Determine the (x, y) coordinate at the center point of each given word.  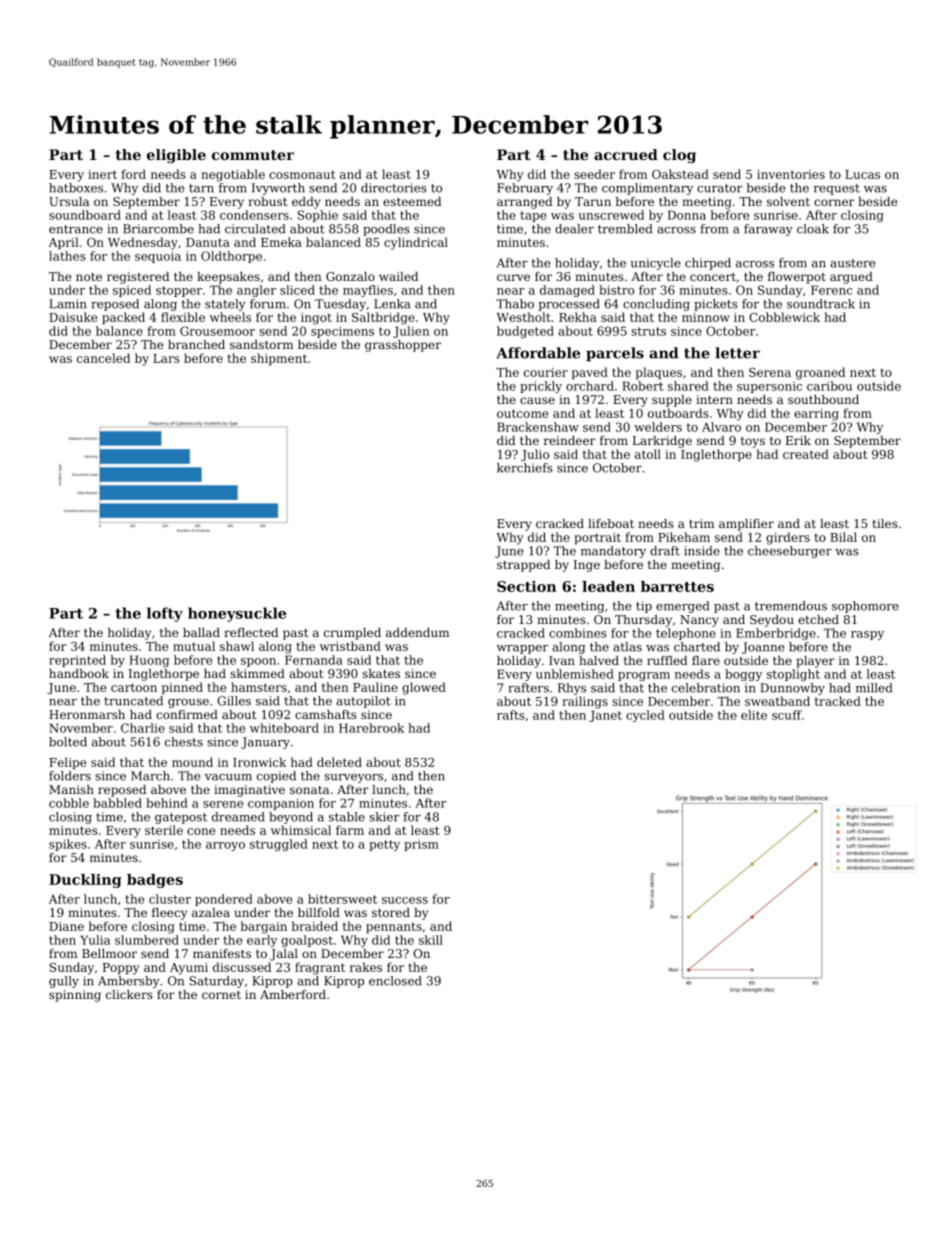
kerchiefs (525, 468)
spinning (75, 996)
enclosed (395, 981)
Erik (798, 440)
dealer (574, 229)
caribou (829, 386)
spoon (258, 662)
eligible (176, 156)
